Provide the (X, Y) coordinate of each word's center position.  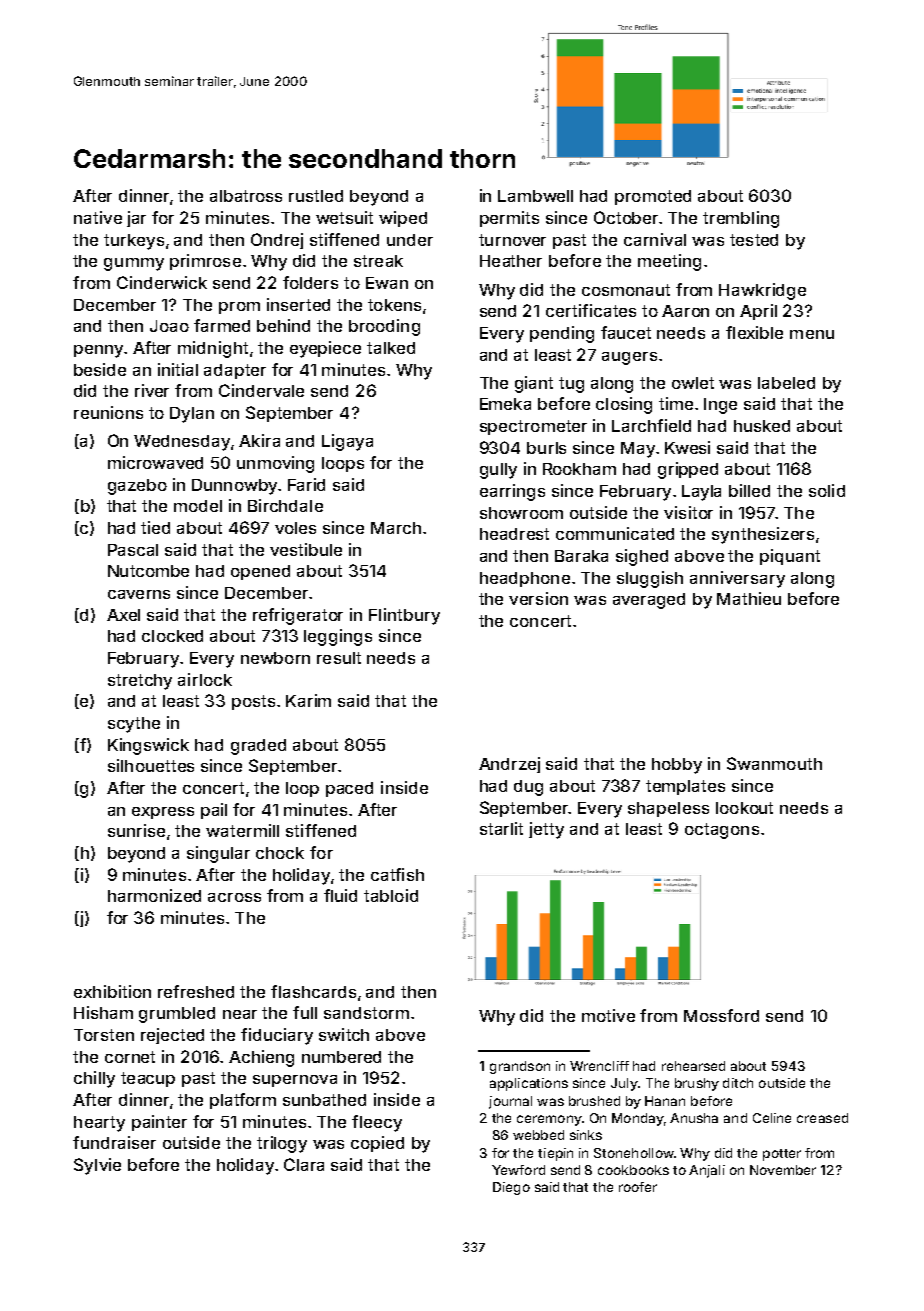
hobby (677, 766)
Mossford (721, 1015)
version (538, 598)
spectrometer (533, 427)
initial (178, 369)
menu (812, 334)
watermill (242, 830)
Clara (304, 1164)
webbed (538, 1135)
